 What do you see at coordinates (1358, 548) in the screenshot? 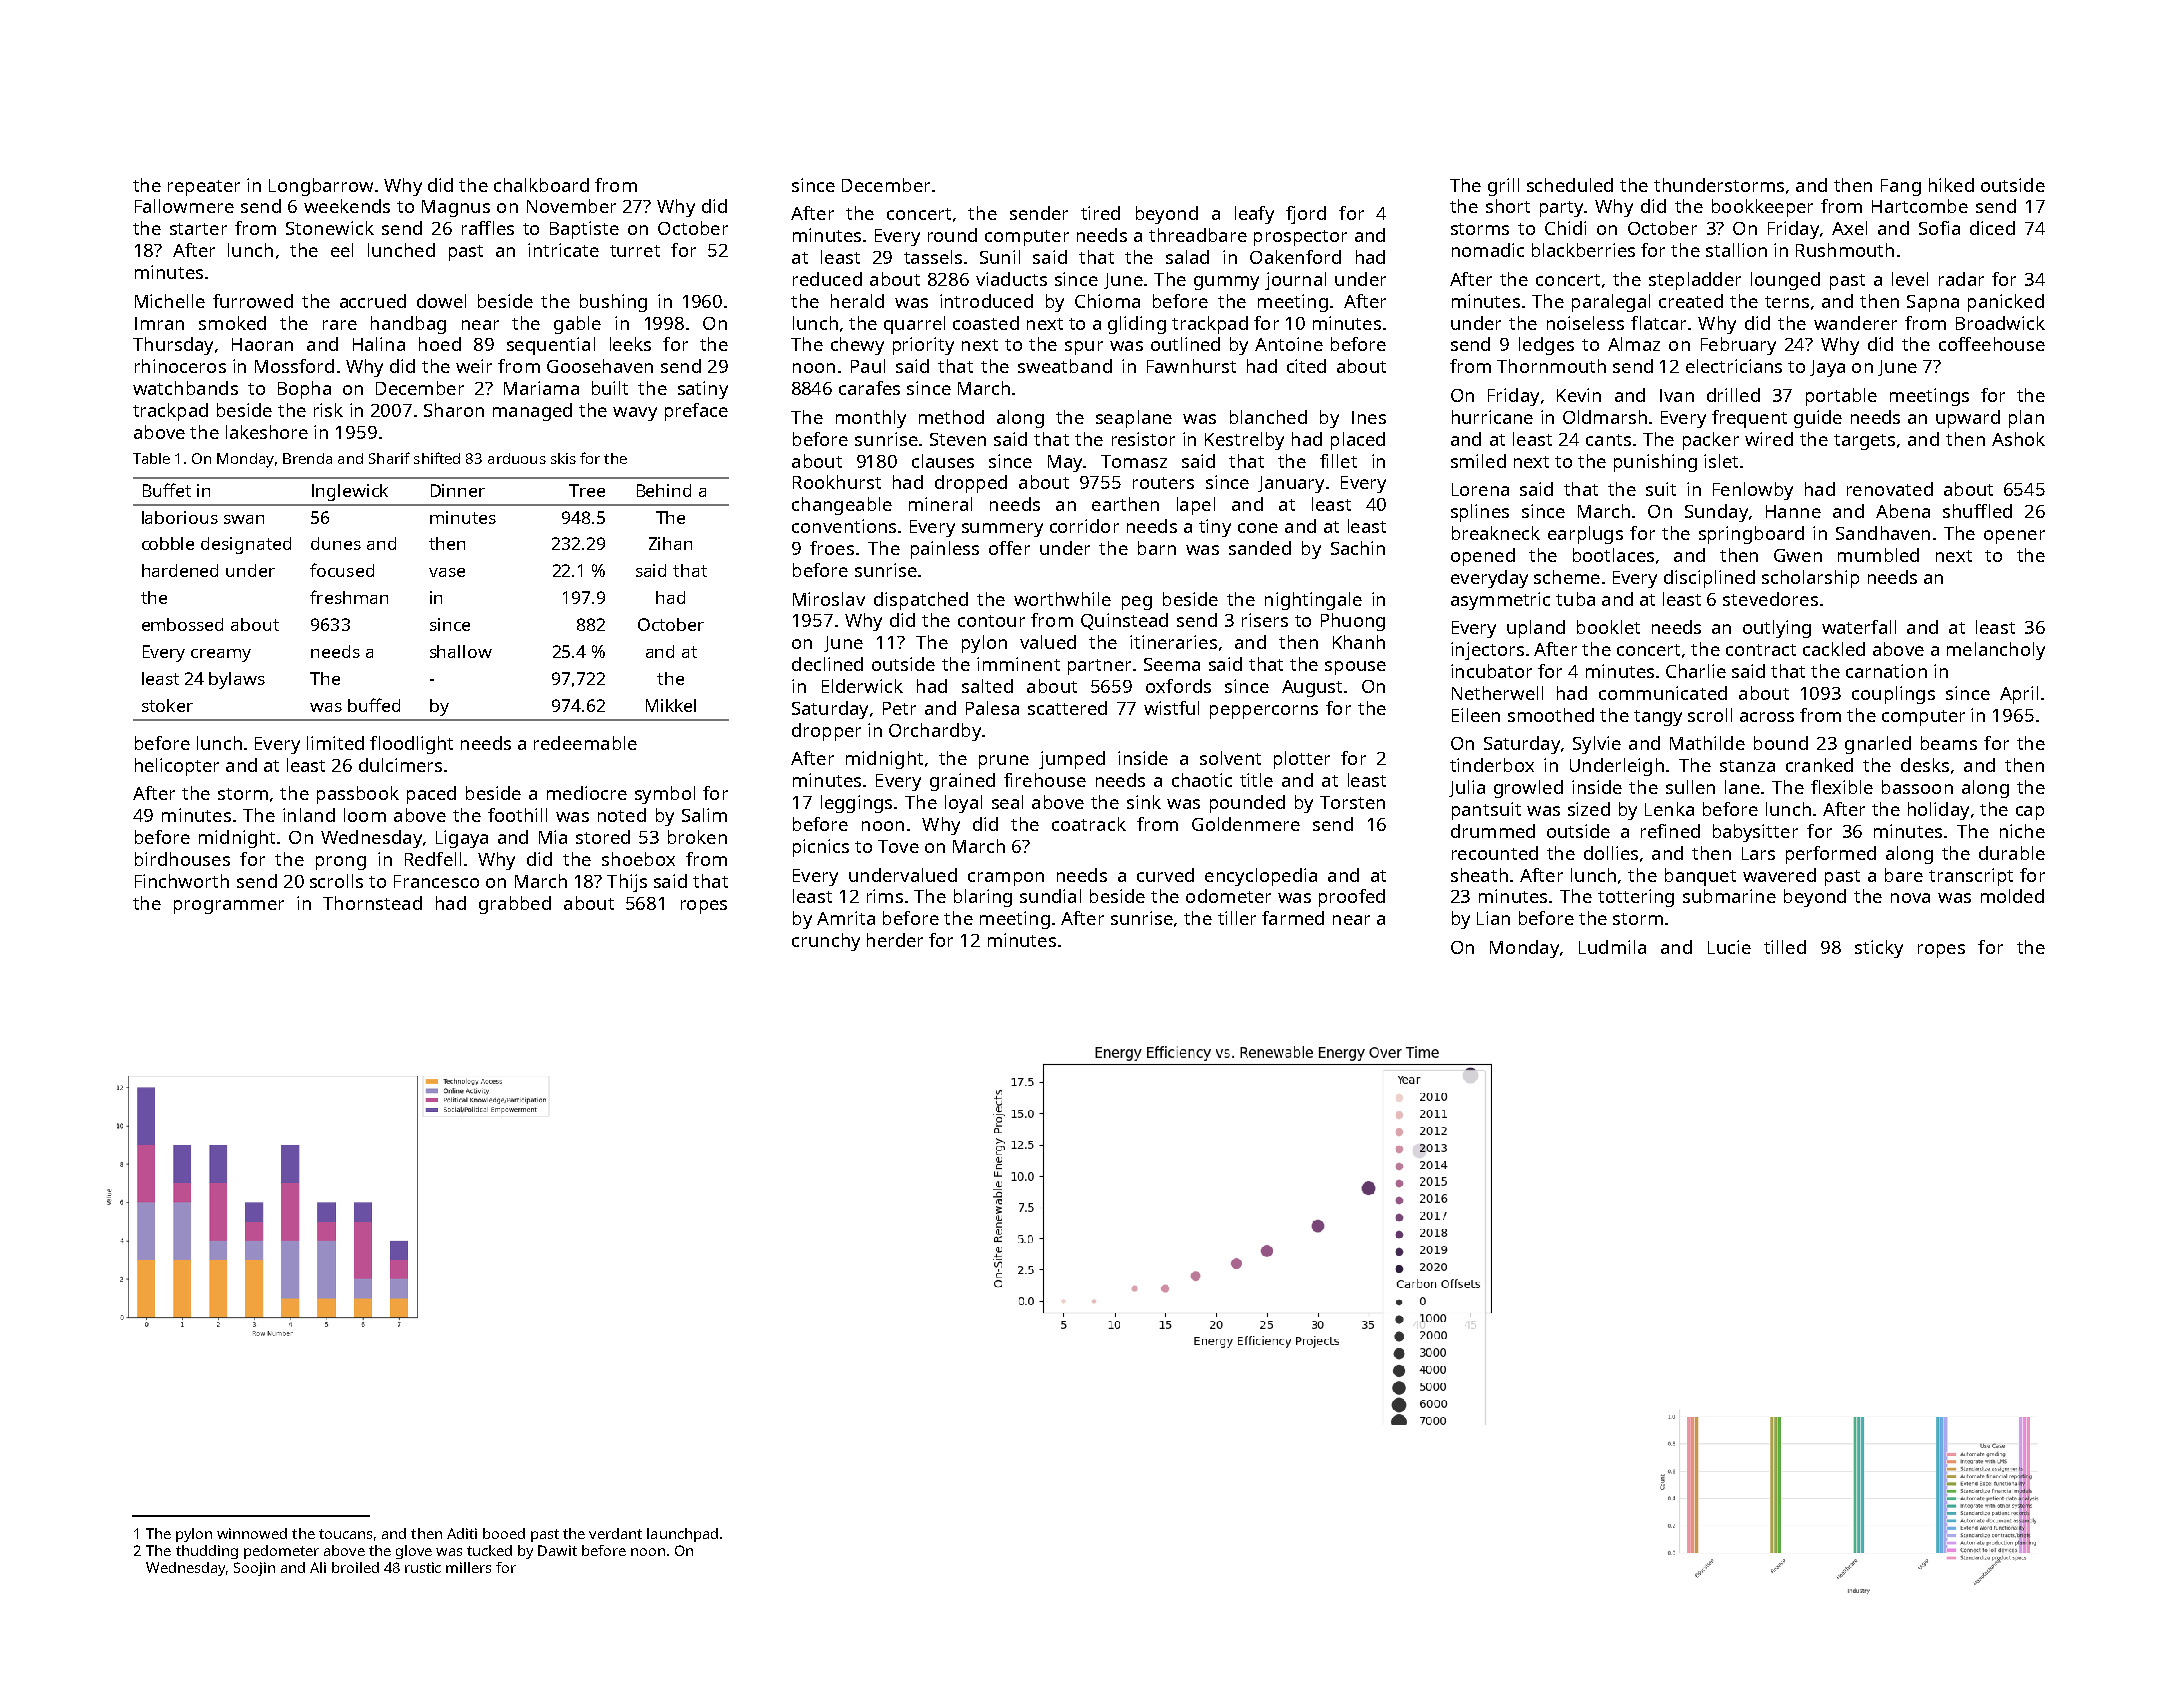
I see `Sachin` at bounding box center [1358, 548].
